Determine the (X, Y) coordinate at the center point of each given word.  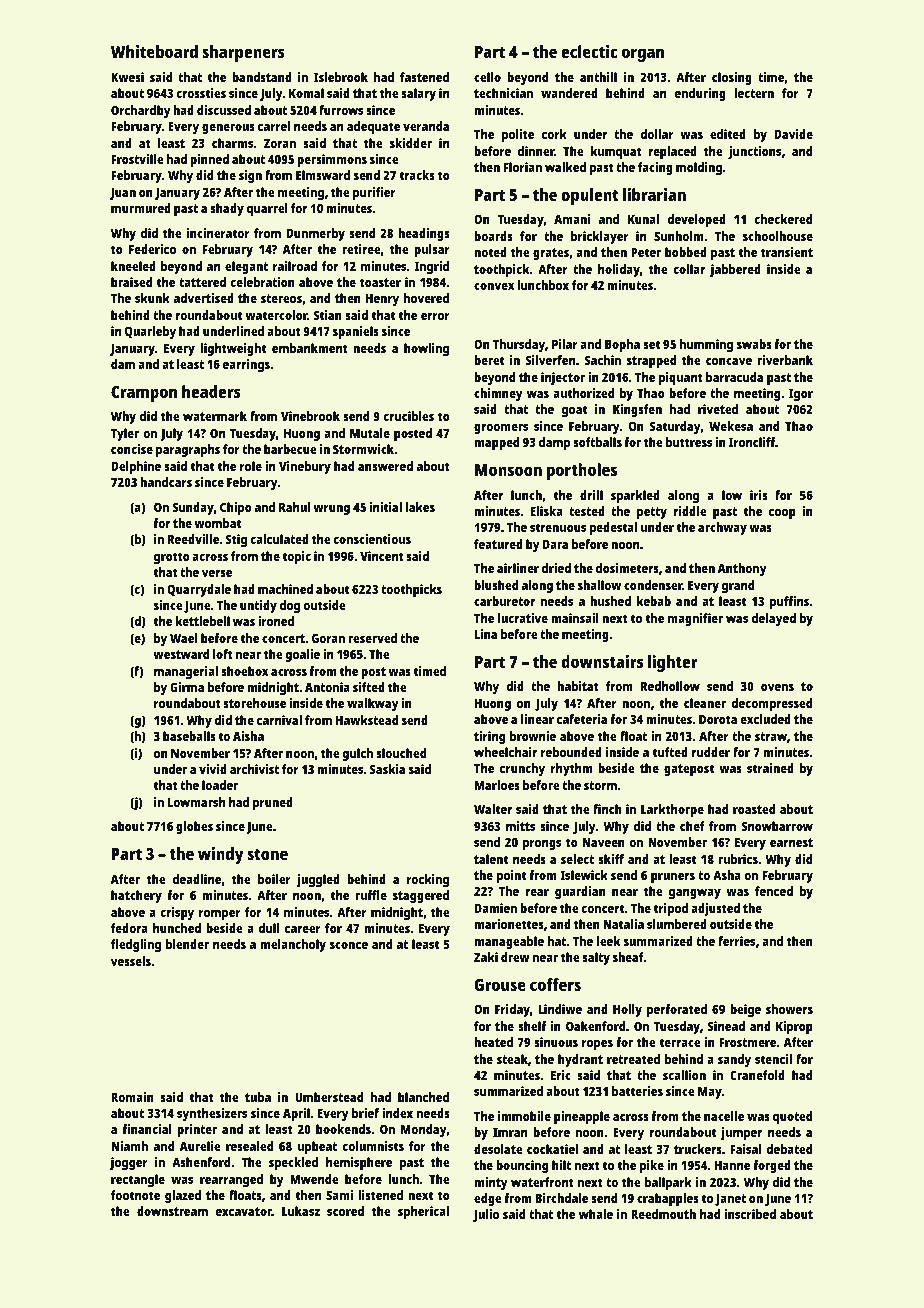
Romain (132, 1097)
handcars (166, 482)
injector (563, 378)
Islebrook (341, 77)
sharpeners (243, 53)
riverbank (785, 360)
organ (643, 55)
